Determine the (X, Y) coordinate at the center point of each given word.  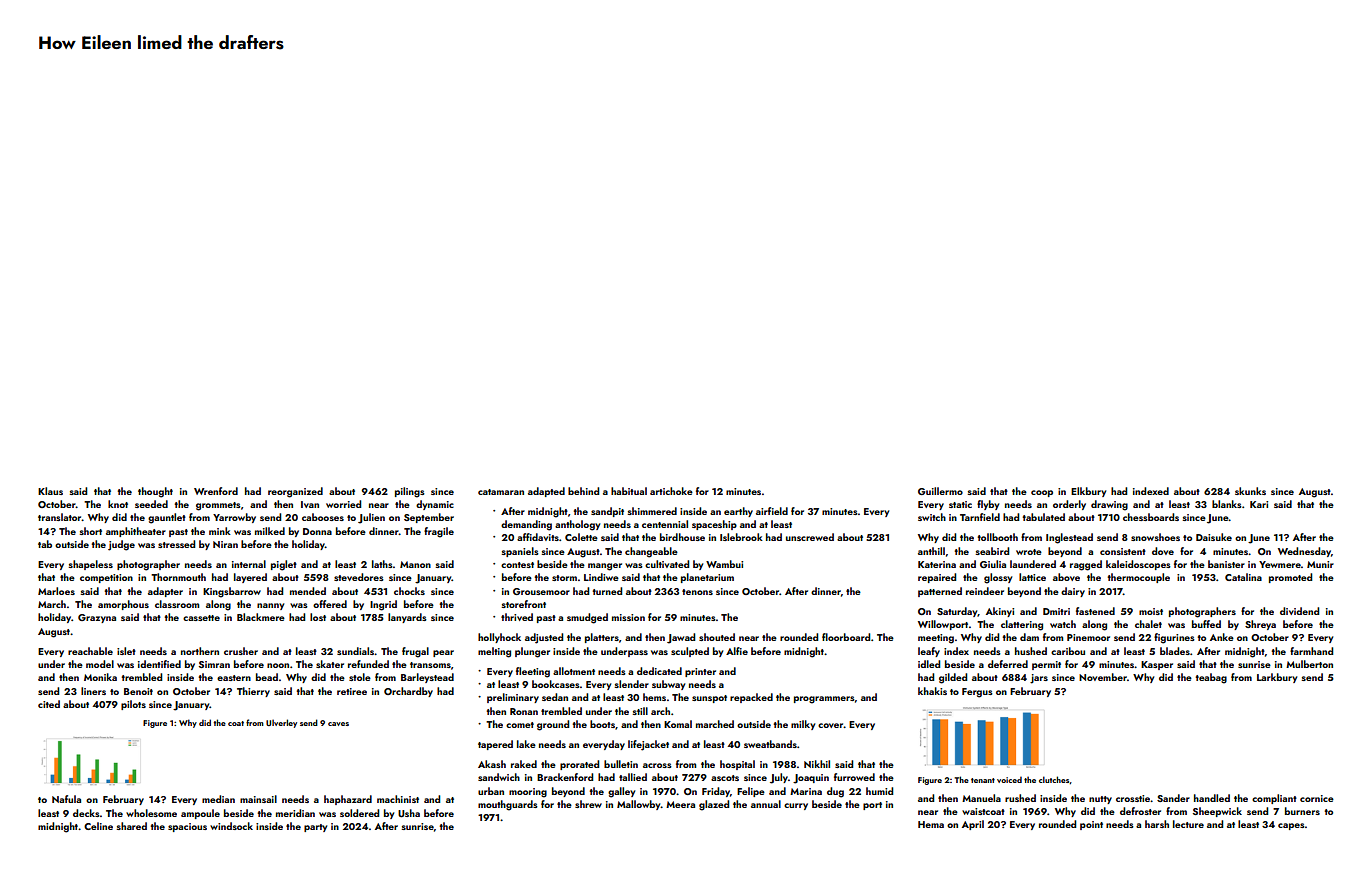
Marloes (56, 591)
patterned (940, 592)
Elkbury (1088, 492)
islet (126, 651)
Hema (931, 824)
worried (343, 504)
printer (700, 672)
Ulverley (281, 723)
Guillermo (940, 491)
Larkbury (1277, 678)
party (315, 828)
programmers (824, 700)
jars (1039, 679)
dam (1029, 637)
